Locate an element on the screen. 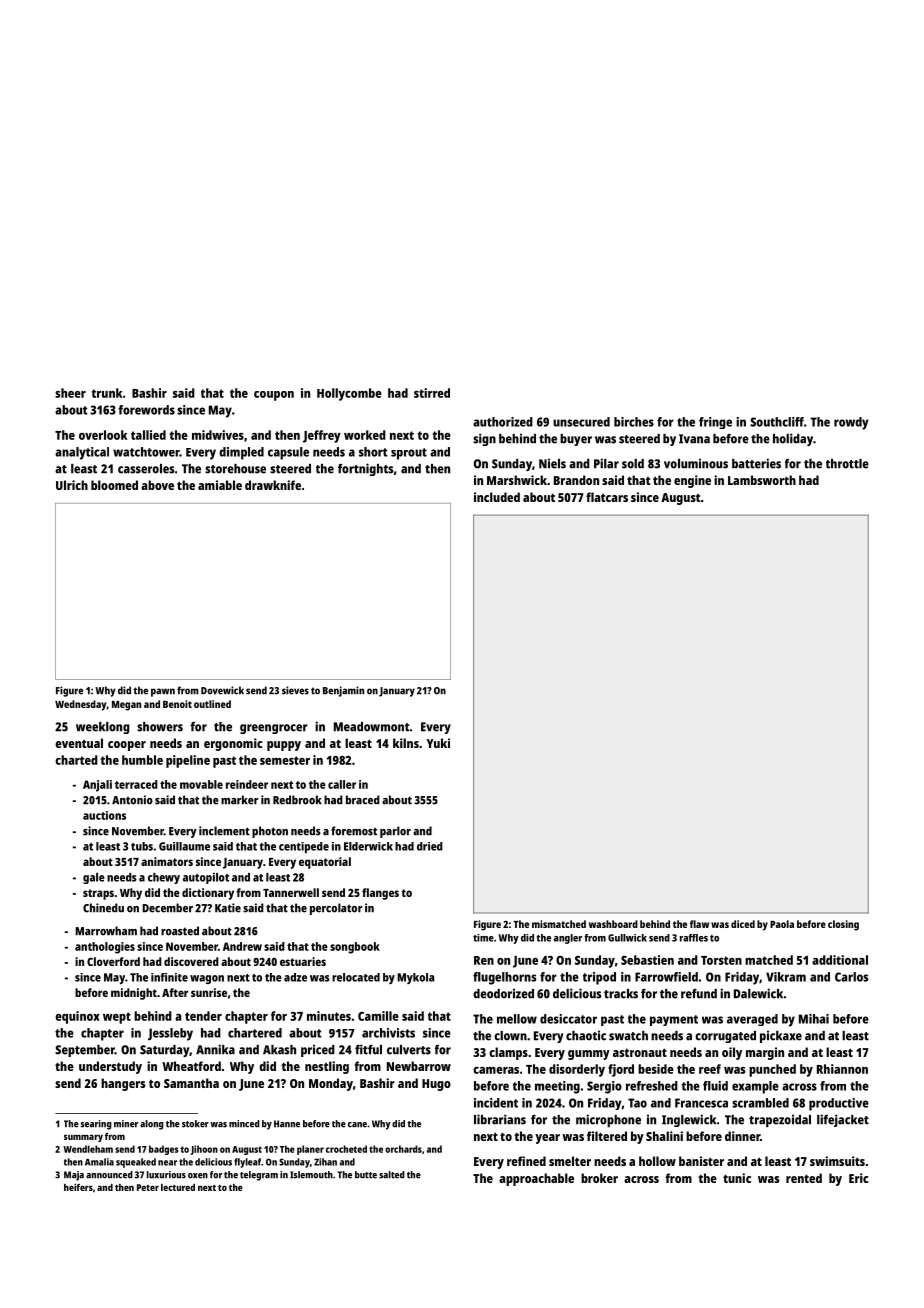 This screenshot has height=1308, width=924. analytical is located at coordinates (82, 453).
